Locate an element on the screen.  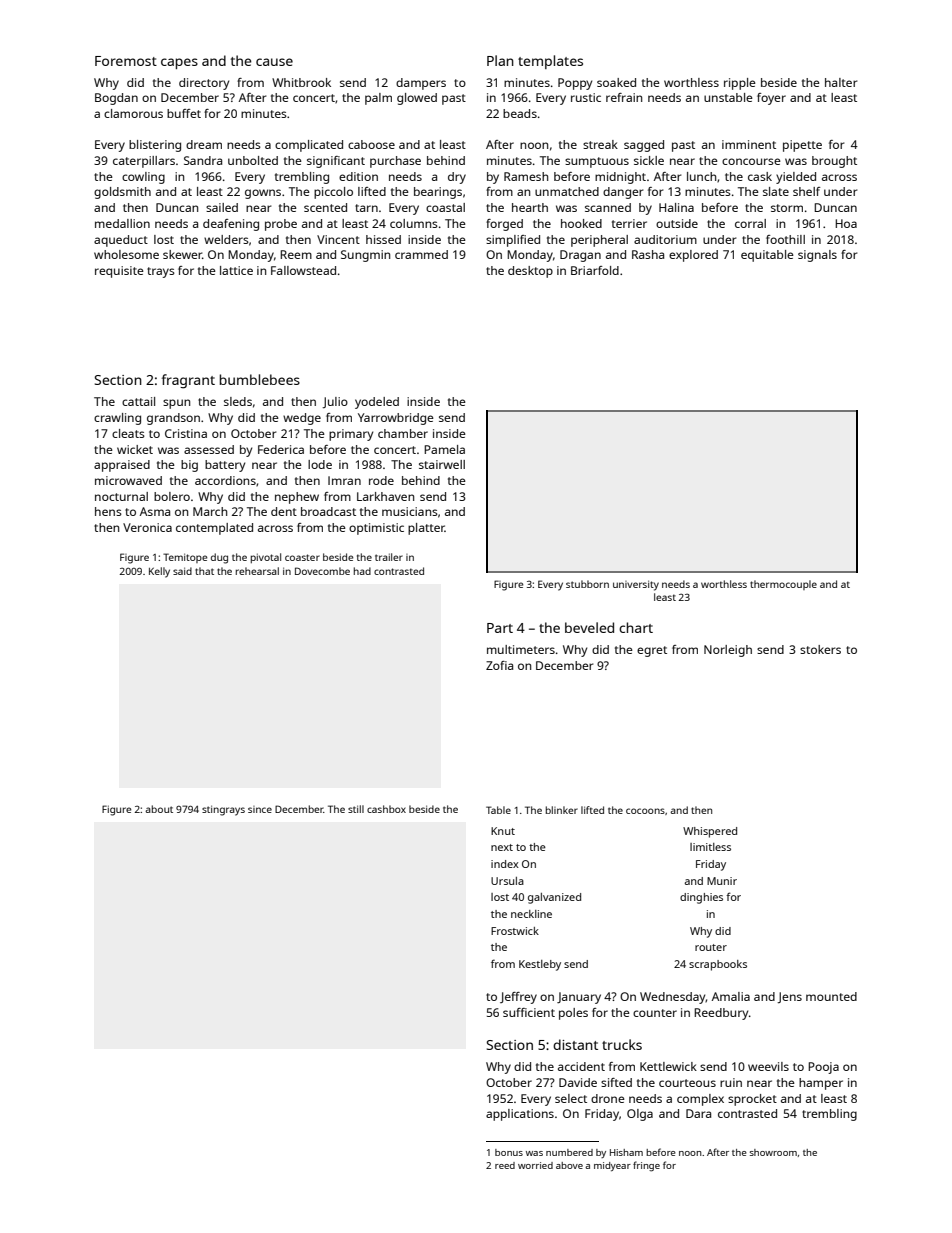
Plan is located at coordinates (500, 60).
